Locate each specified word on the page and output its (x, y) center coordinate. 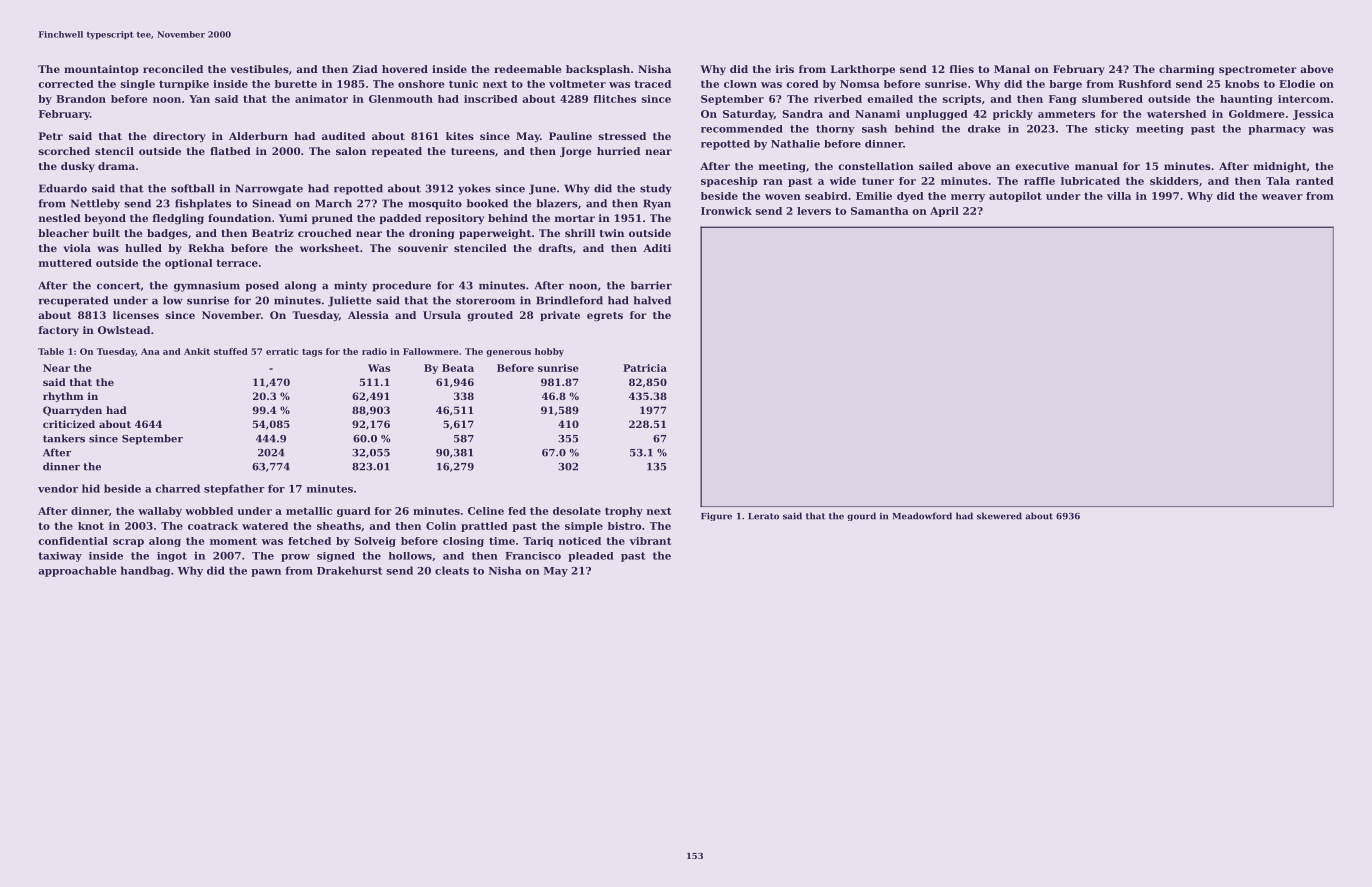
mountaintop (101, 70)
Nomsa (860, 84)
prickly (1013, 115)
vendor (58, 488)
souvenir (423, 248)
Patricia (645, 368)
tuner (878, 181)
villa (1119, 196)
